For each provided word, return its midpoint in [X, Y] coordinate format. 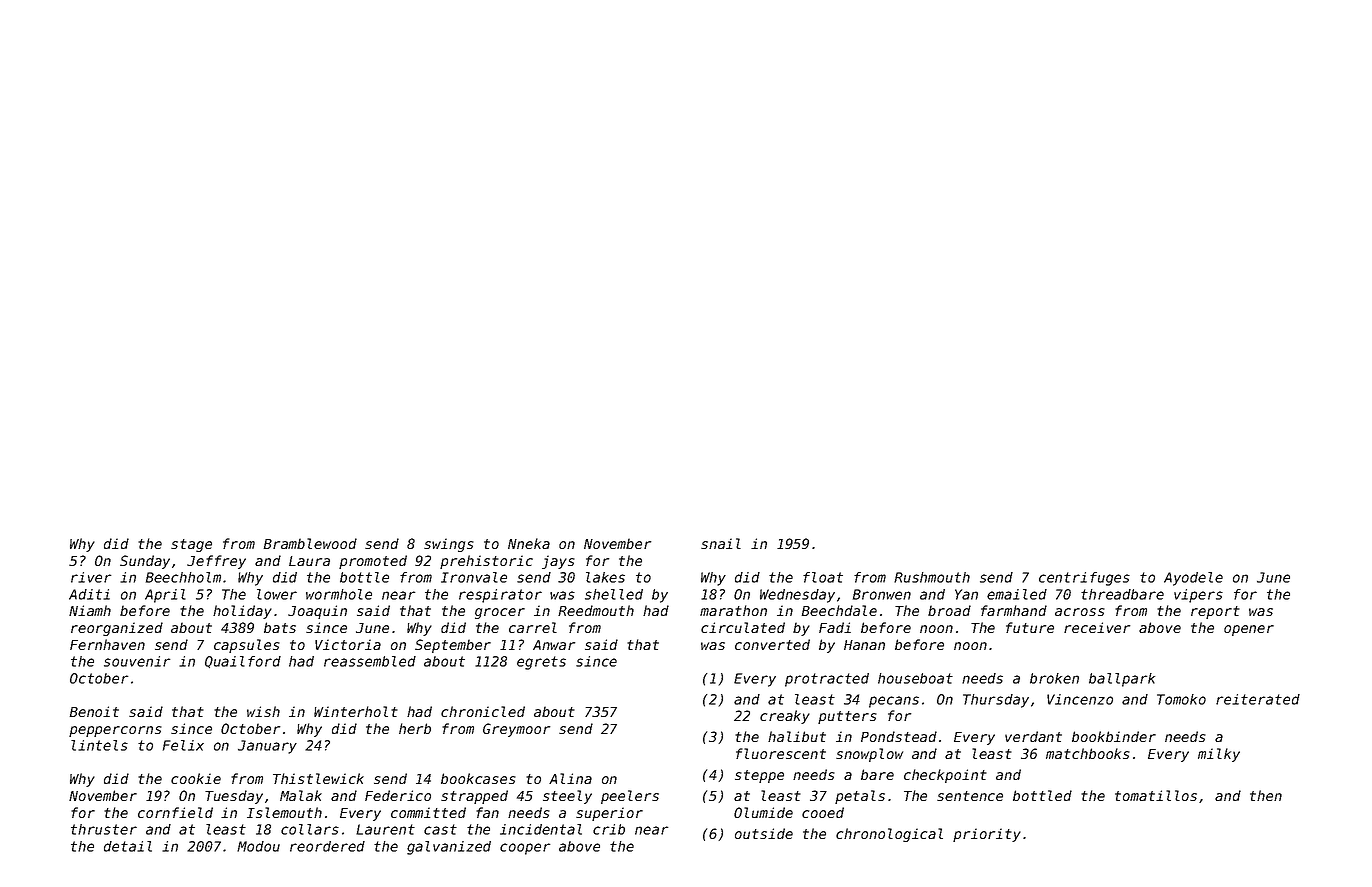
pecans [894, 702]
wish [263, 711]
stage [191, 545]
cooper [525, 849]
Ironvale [474, 577]
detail [128, 846]
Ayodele [1193, 579]
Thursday [996, 701]
